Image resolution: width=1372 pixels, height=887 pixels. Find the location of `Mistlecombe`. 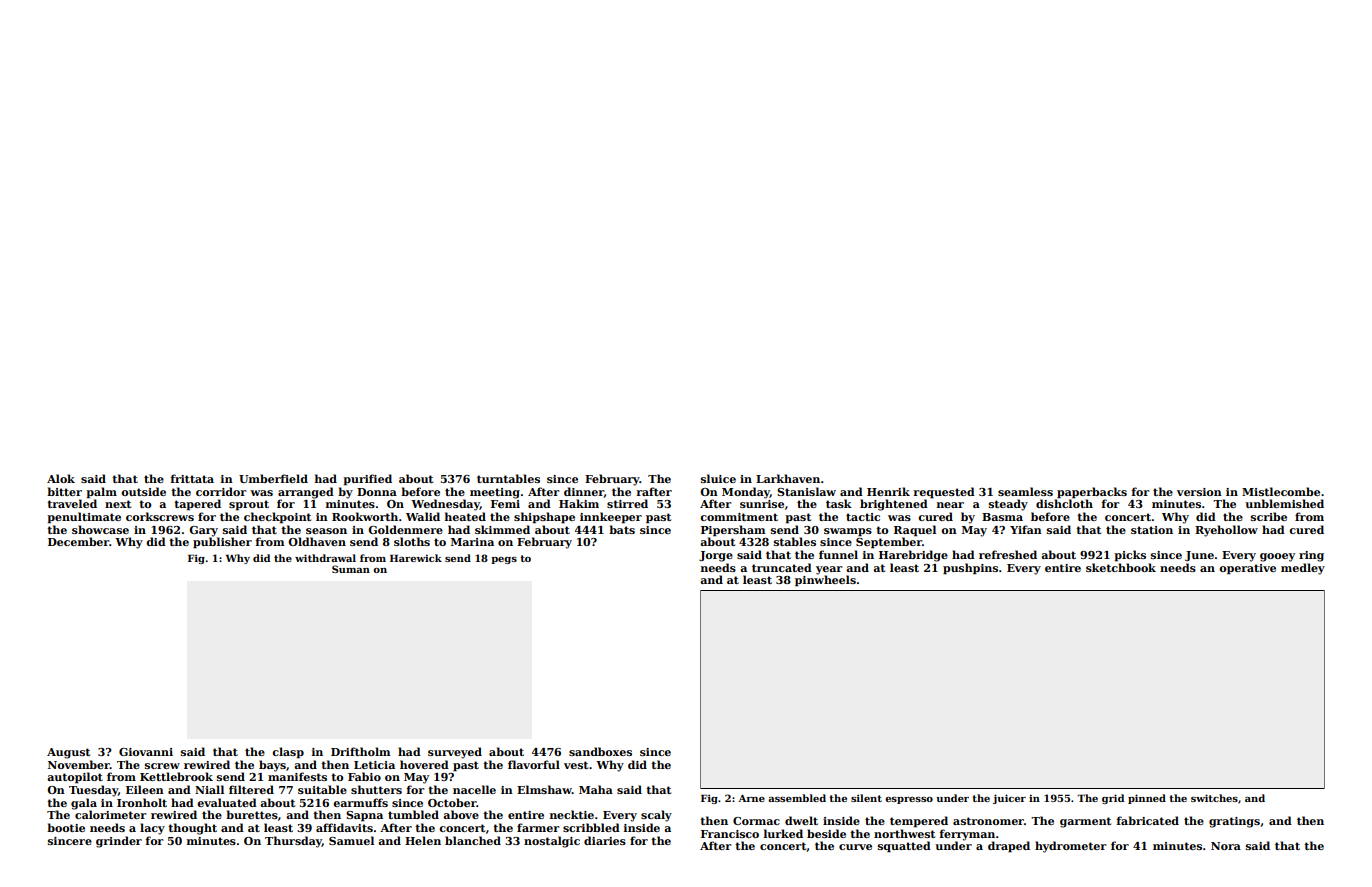

Mistlecombe is located at coordinates (1281, 491).
